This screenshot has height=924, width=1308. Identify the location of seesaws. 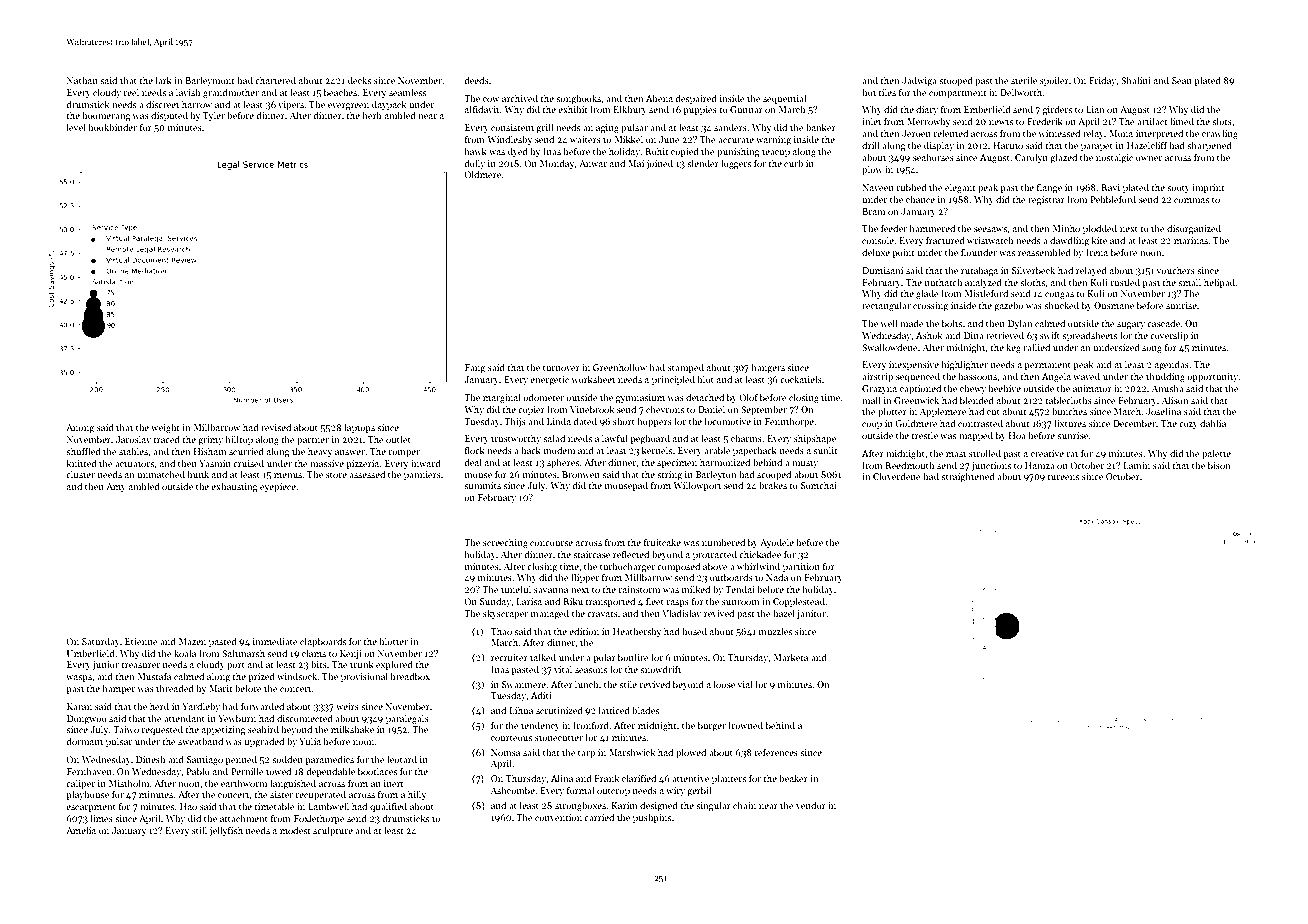
(991, 229).
